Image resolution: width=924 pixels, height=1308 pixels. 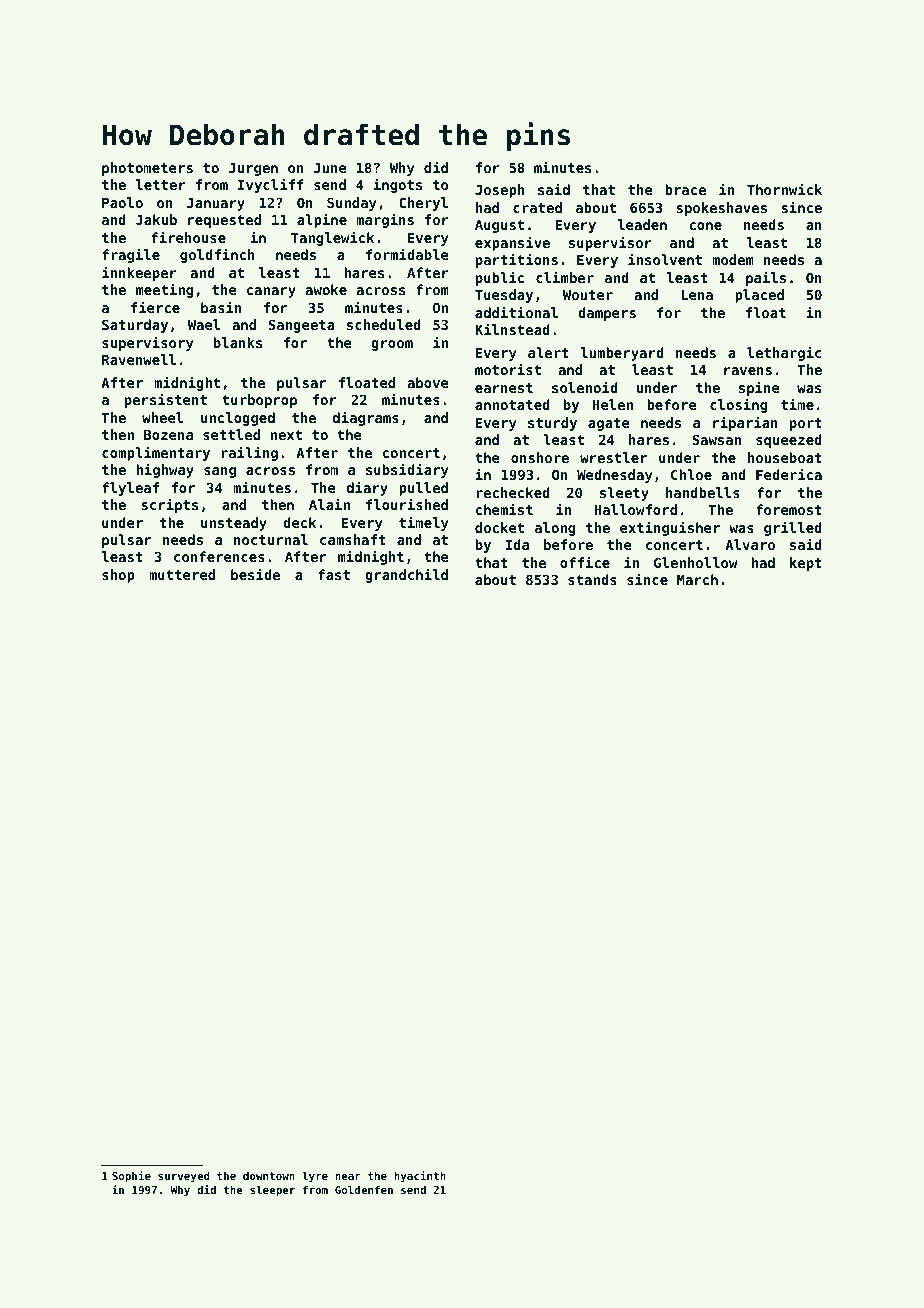 What do you see at coordinates (407, 254) in the image?
I see `formidable` at bounding box center [407, 254].
